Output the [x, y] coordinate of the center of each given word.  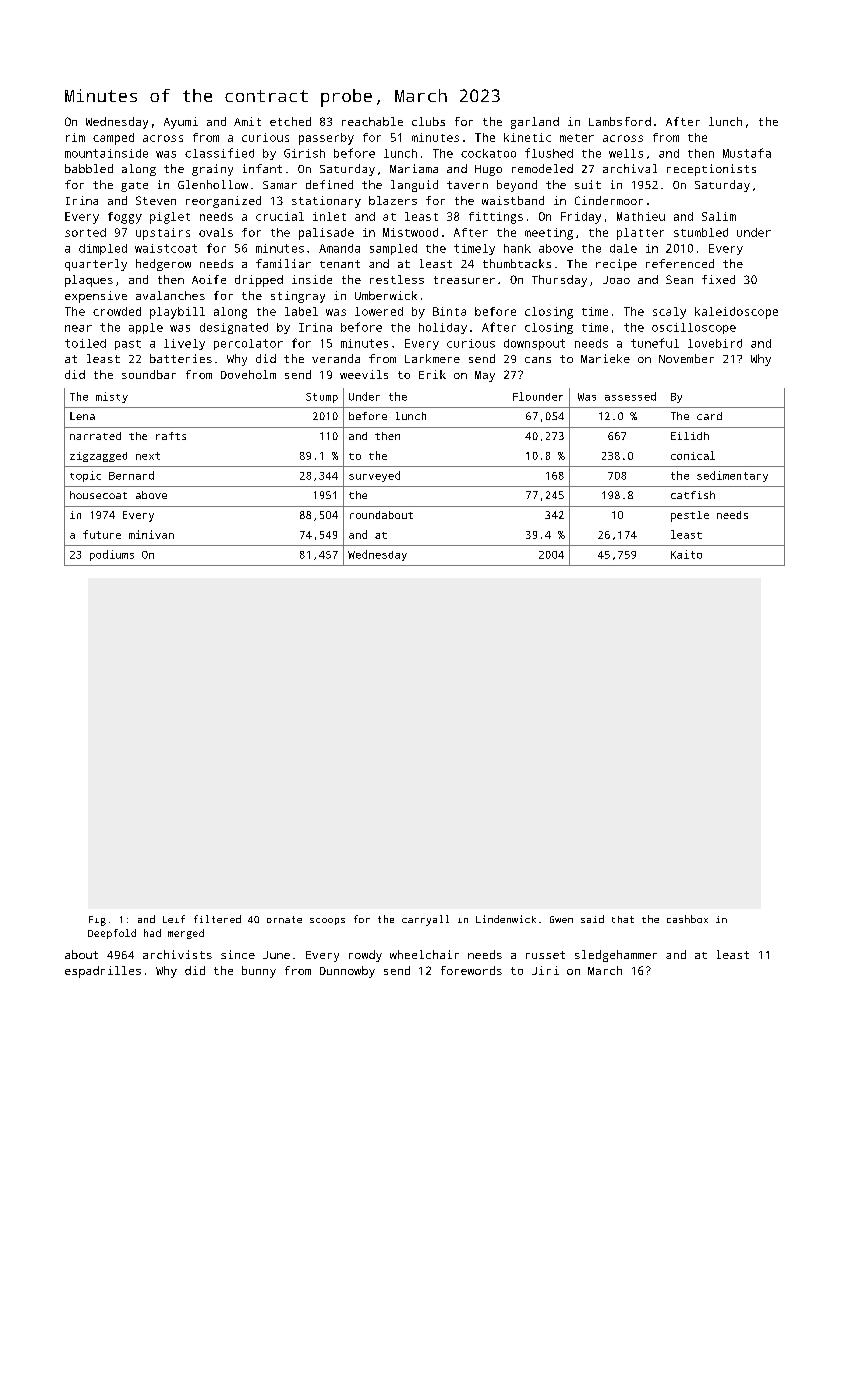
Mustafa [747, 153]
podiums [112, 555]
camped [113, 139]
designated [234, 328]
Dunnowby [347, 972]
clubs [428, 121]
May [485, 376]
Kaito [686, 554]
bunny [259, 972]
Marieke [605, 358]
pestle [690, 516]
